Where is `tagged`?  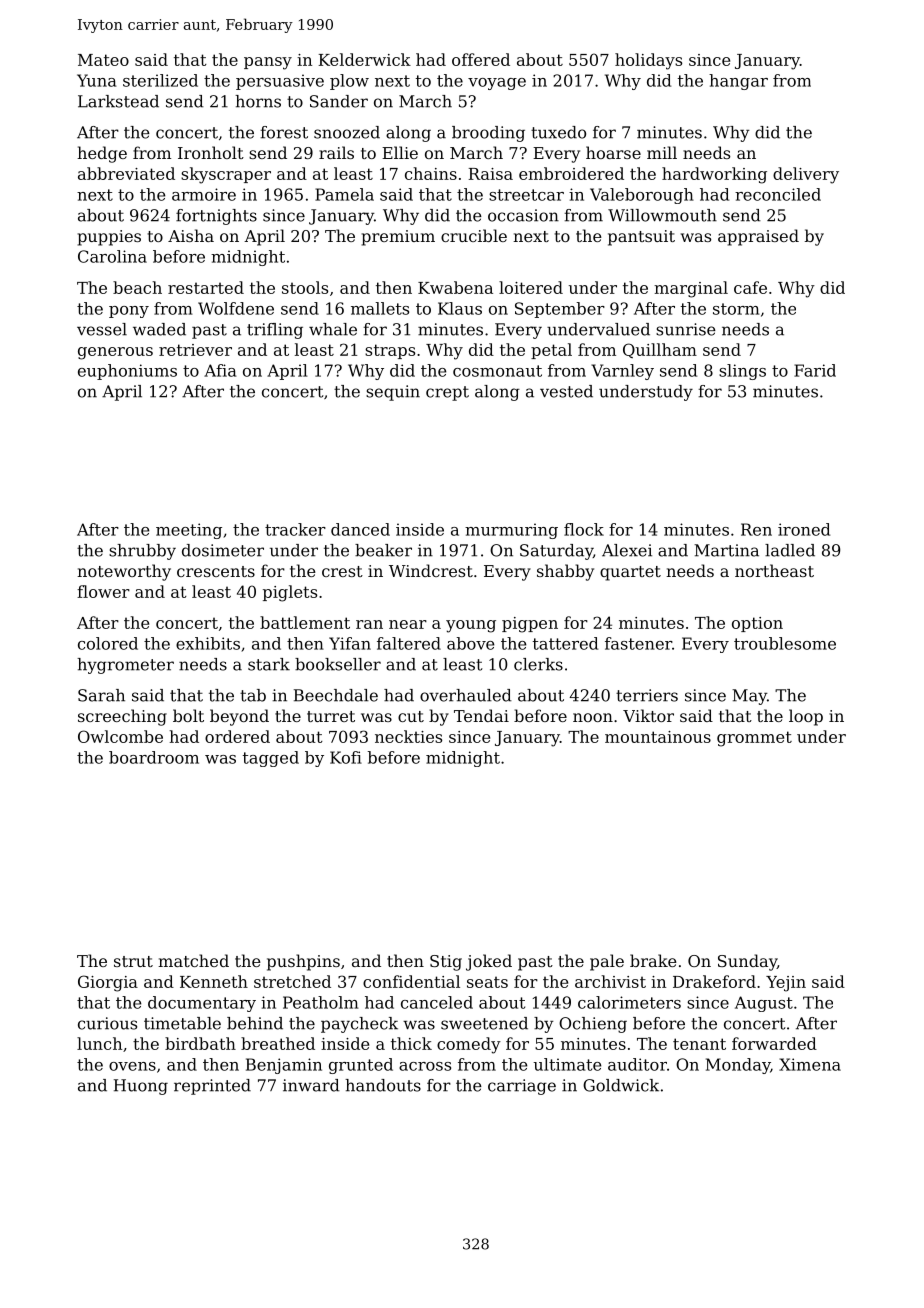 tagged is located at coordinates (271, 759).
